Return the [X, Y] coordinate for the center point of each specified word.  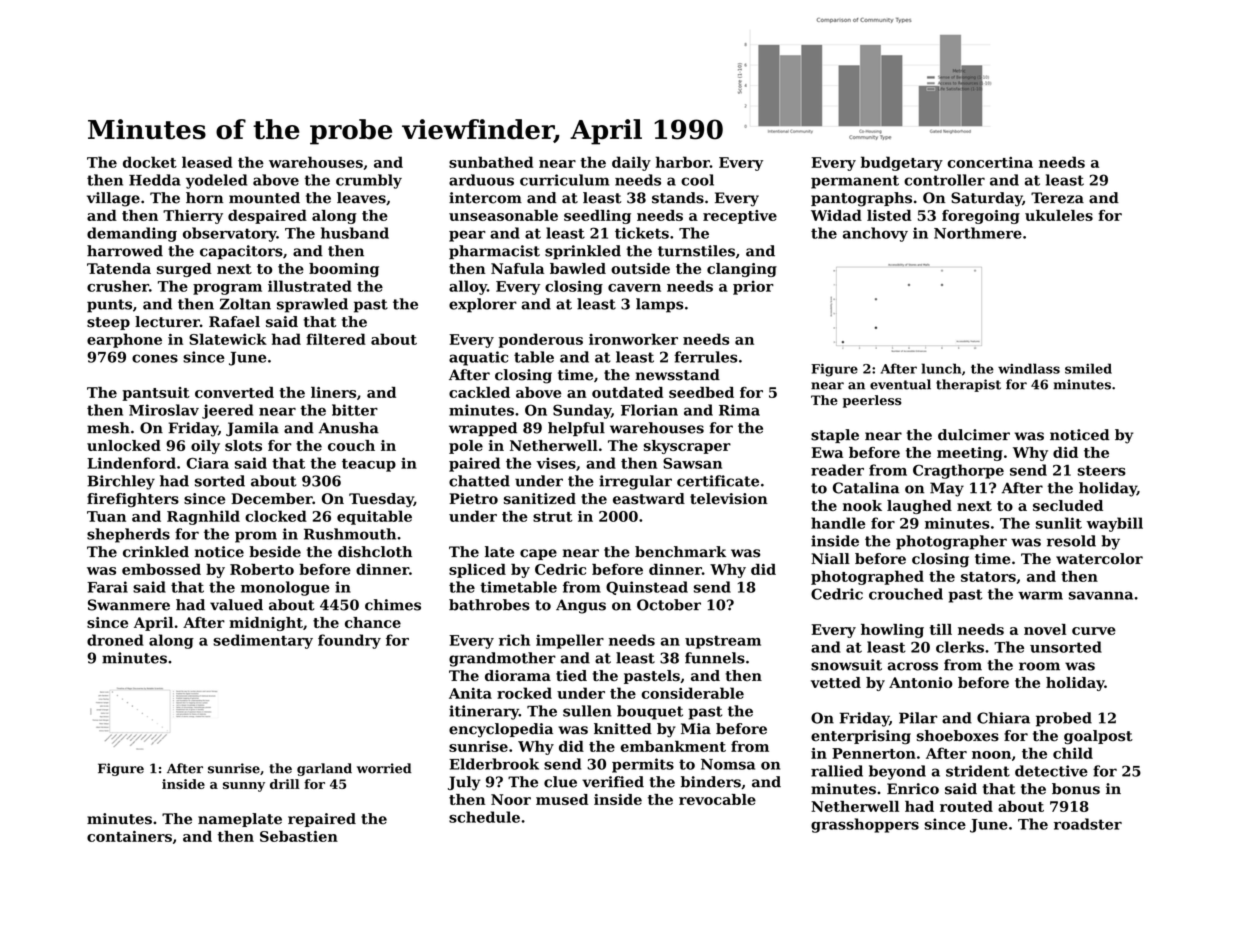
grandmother [502, 659]
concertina [990, 162]
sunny [244, 787]
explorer [483, 305]
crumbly [369, 181]
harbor [683, 162]
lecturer [167, 322]
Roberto [262, 569]
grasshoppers [865, 825]
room [1039, 666]
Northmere [978, 233]
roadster [1088, 824]
